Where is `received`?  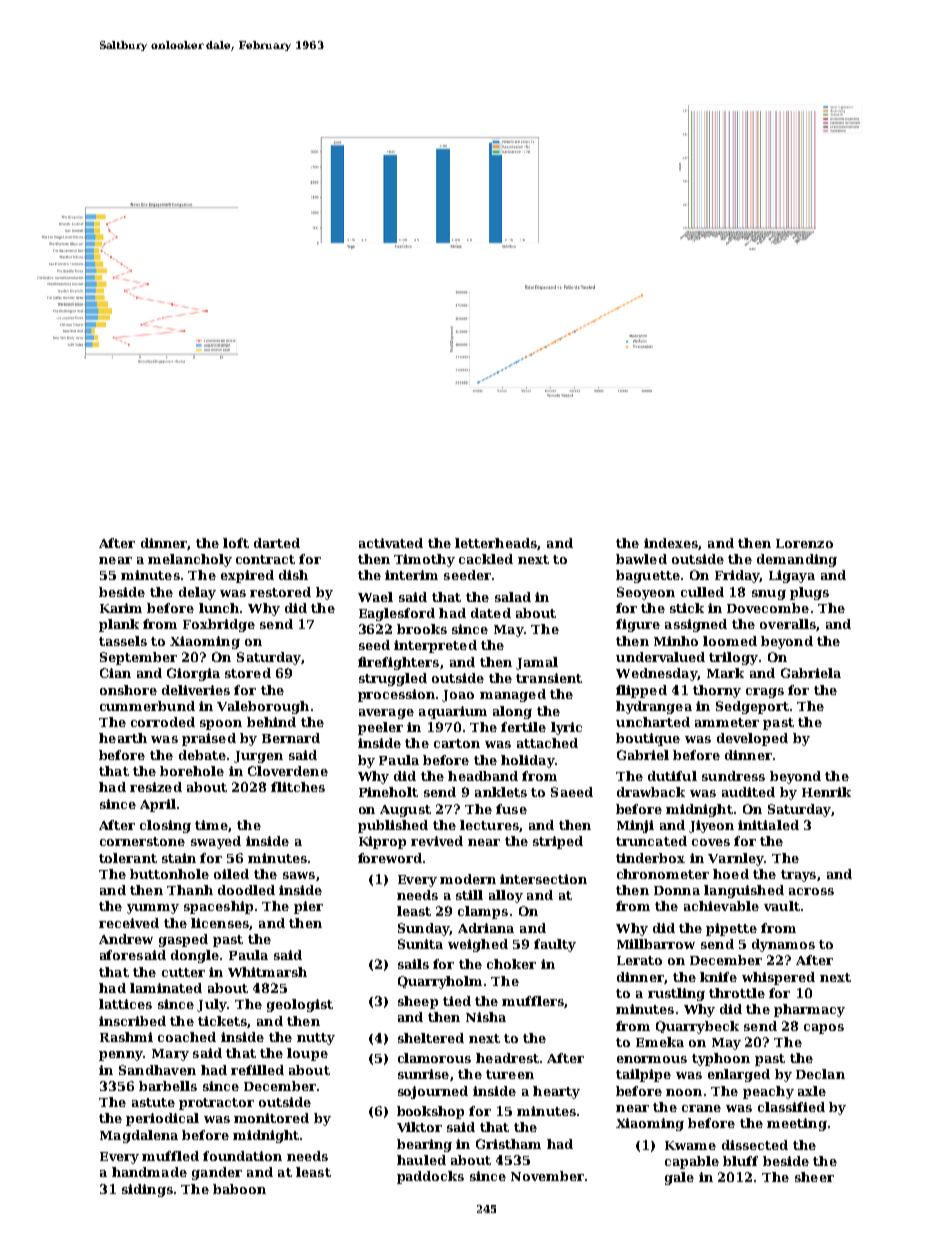
received is located at coordinates (129, 923).
